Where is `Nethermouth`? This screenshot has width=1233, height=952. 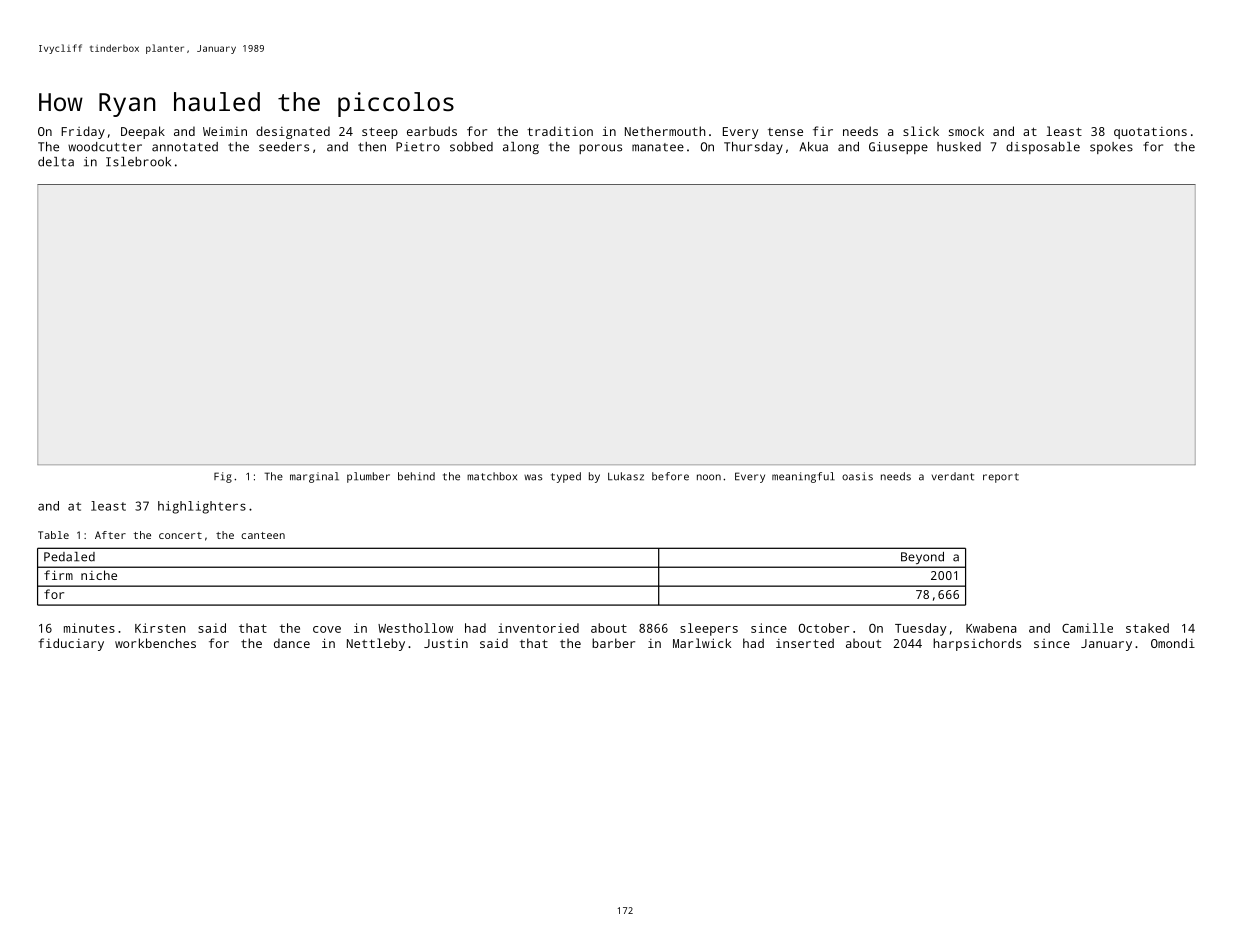 Nethermouth is located at coordinates (665, 131).
